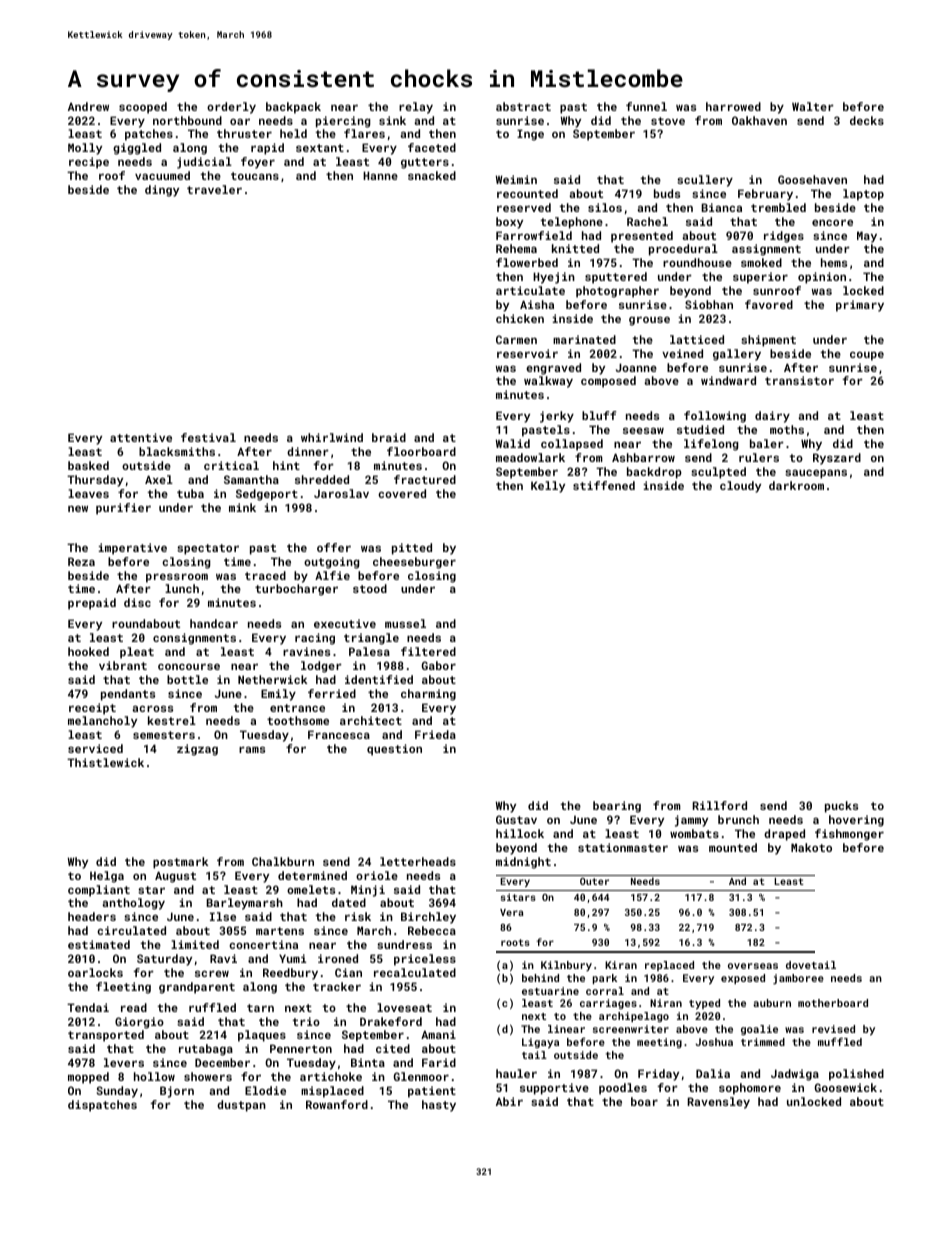 This image has height=1233, width=952. I want to click on abstract, so click(523, 106).
